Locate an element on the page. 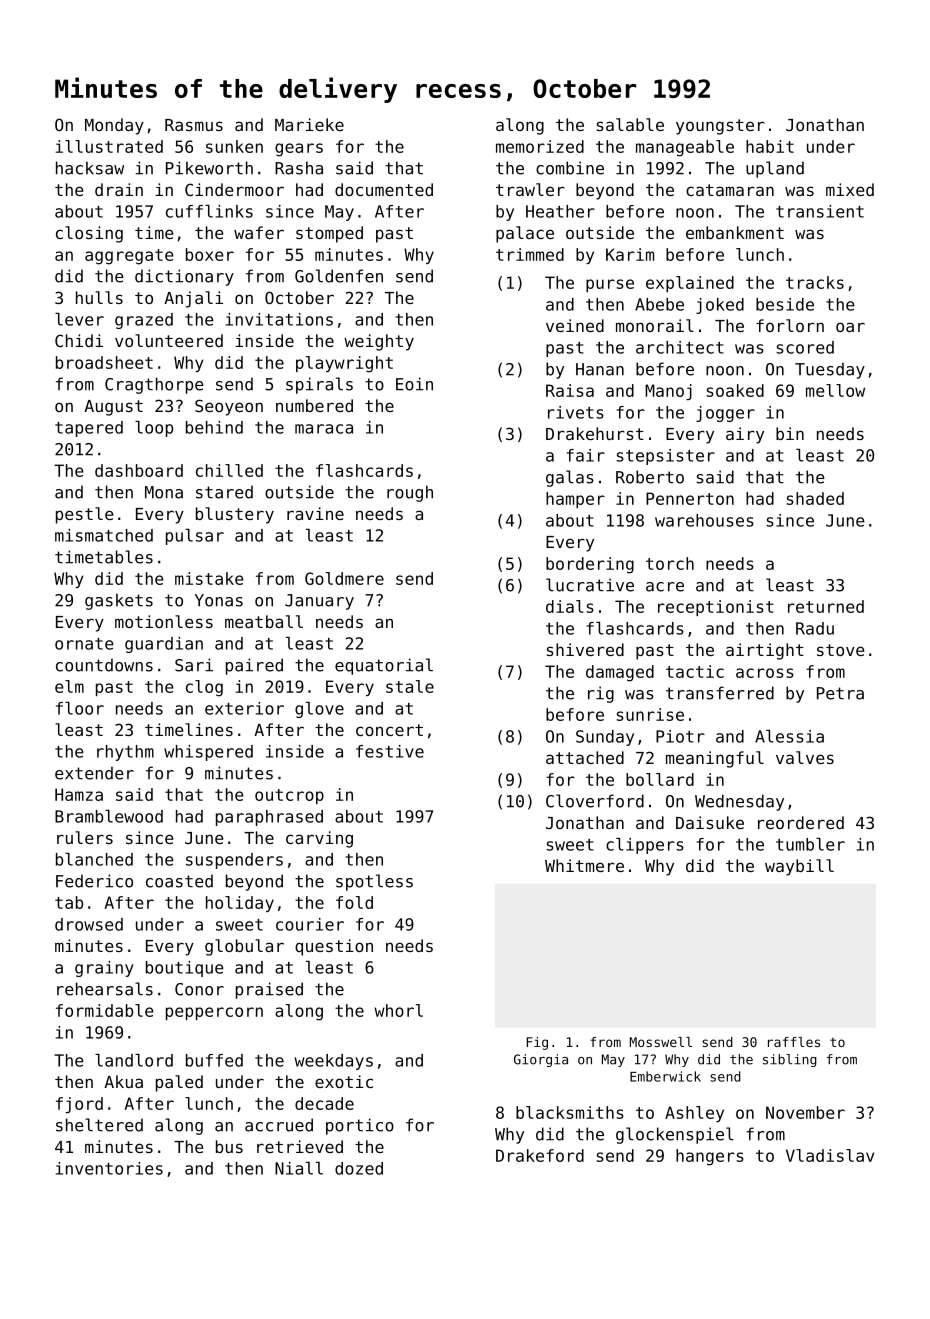 The image size is (930, 1319). forlorn is located at coordinates (790, 325).
